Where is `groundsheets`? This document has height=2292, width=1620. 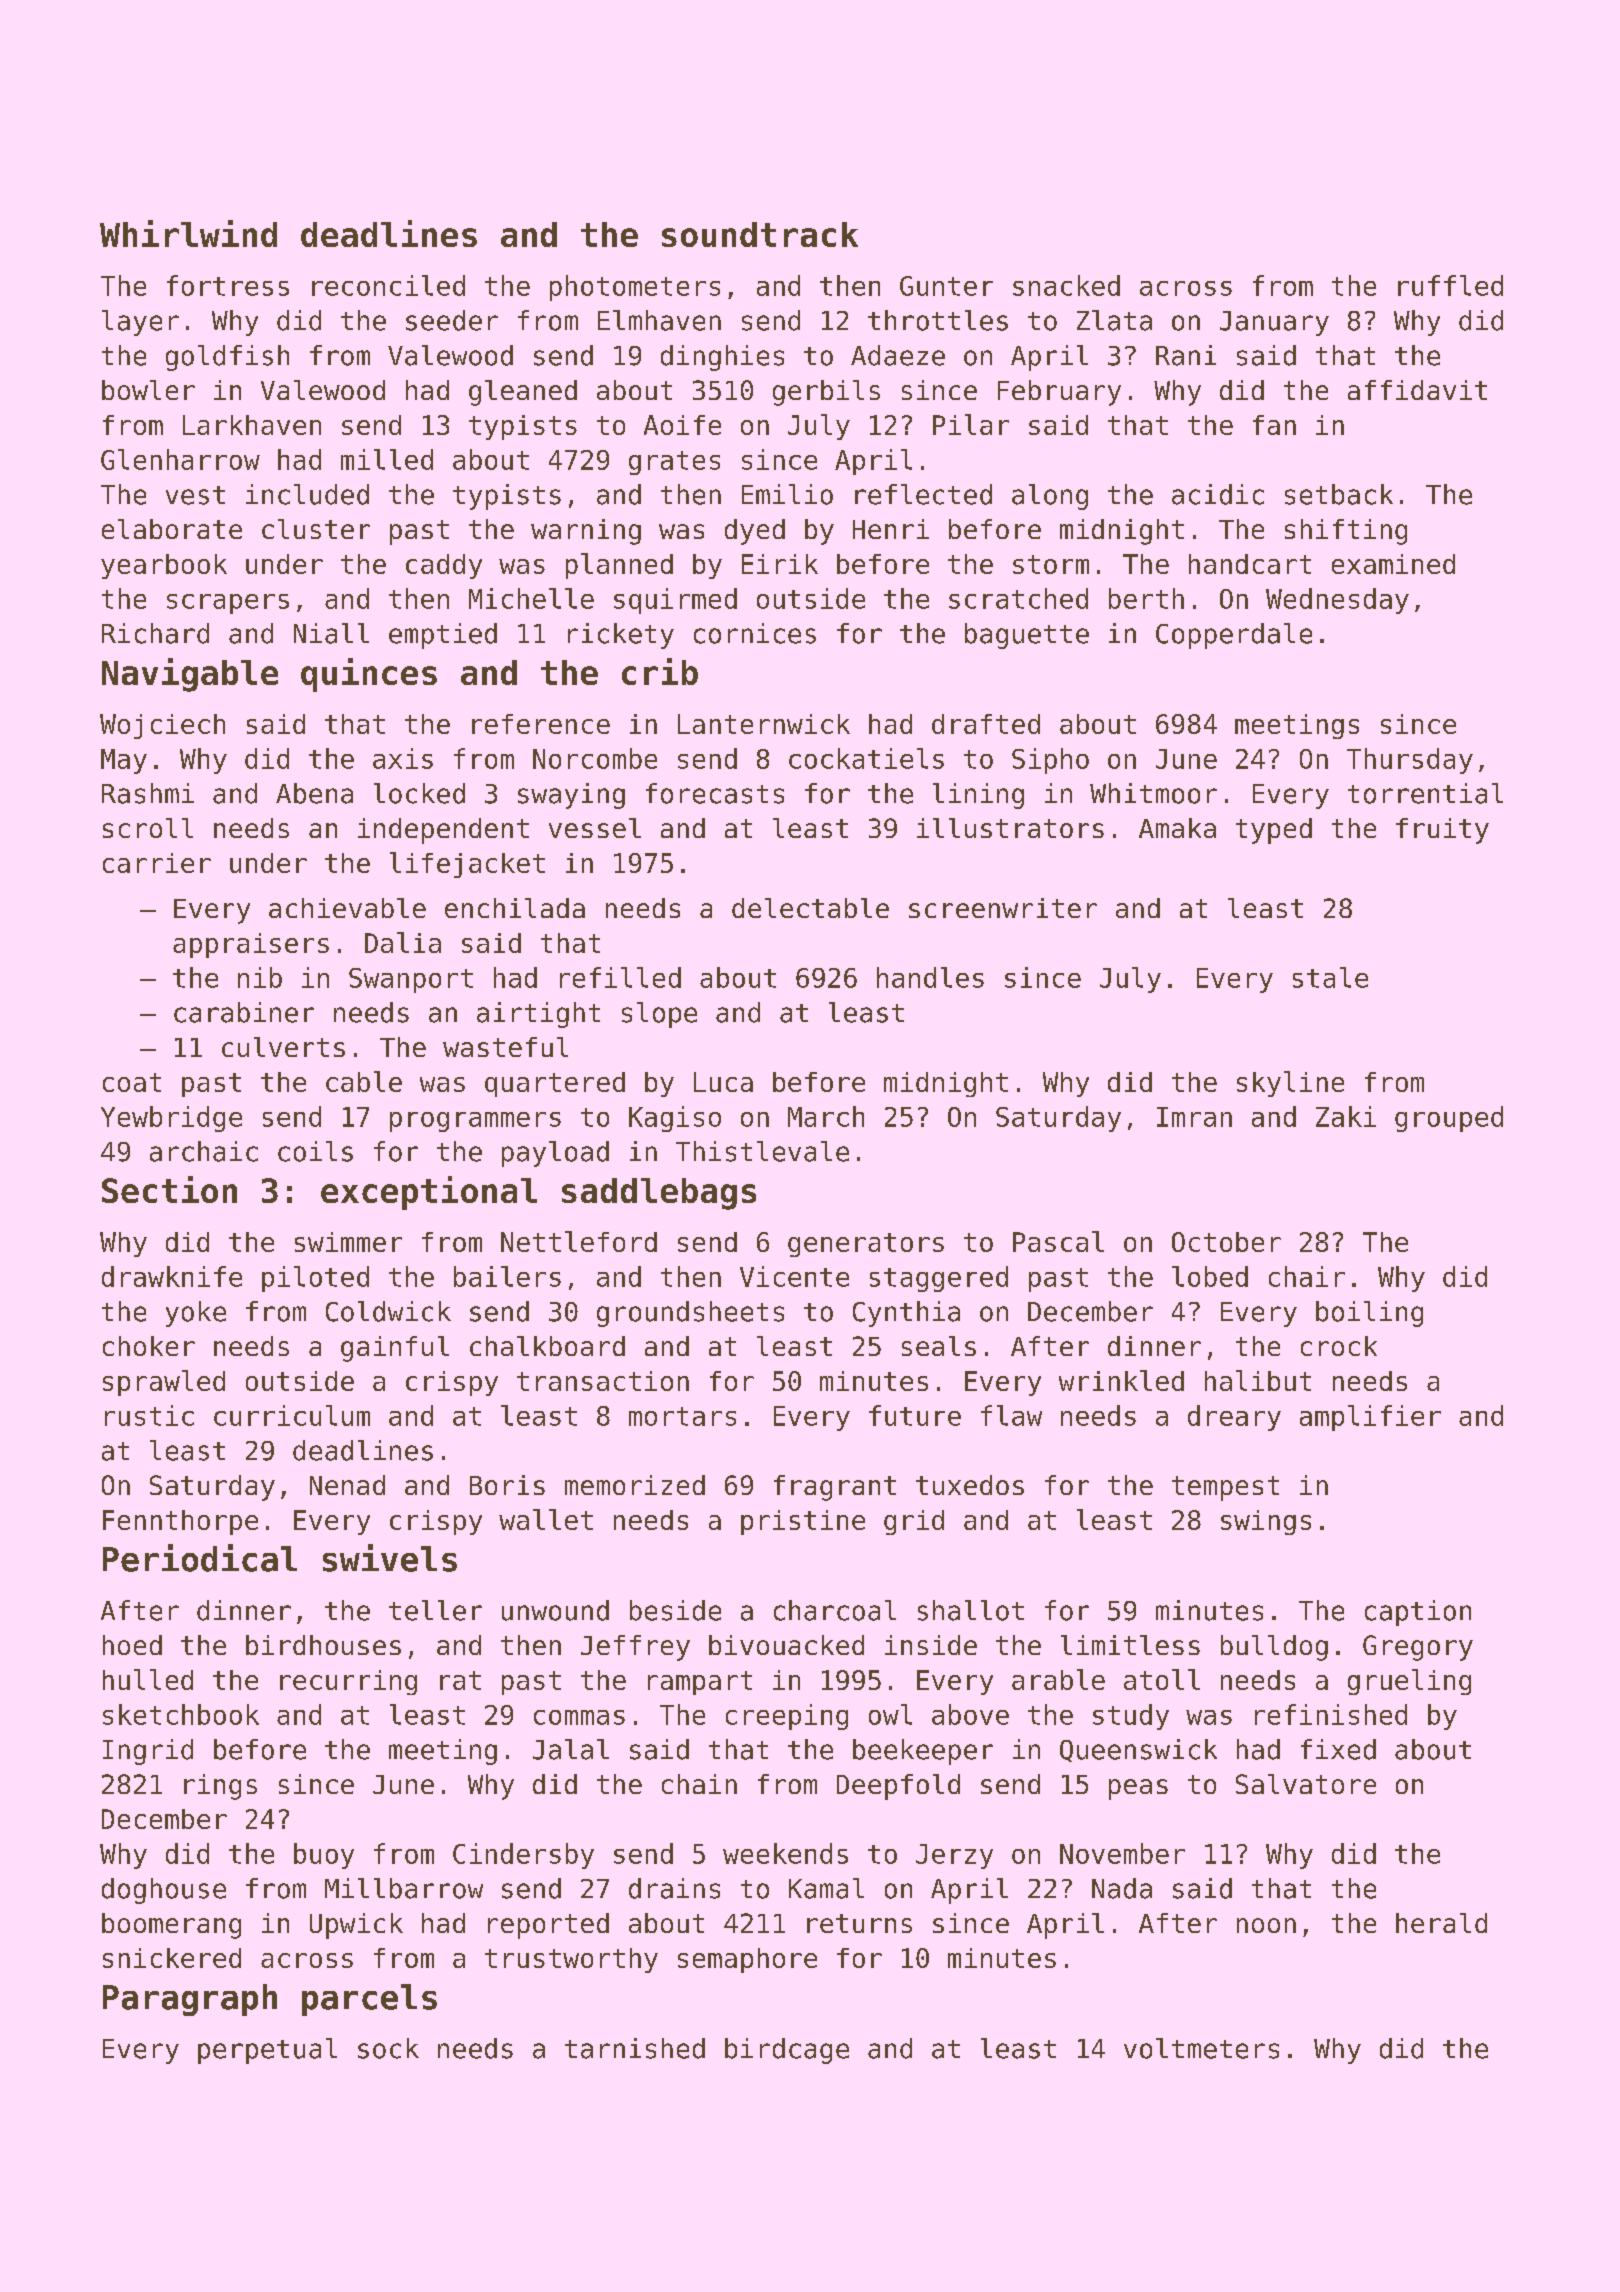
groundsheets is located at coordinates (690, 1314).
